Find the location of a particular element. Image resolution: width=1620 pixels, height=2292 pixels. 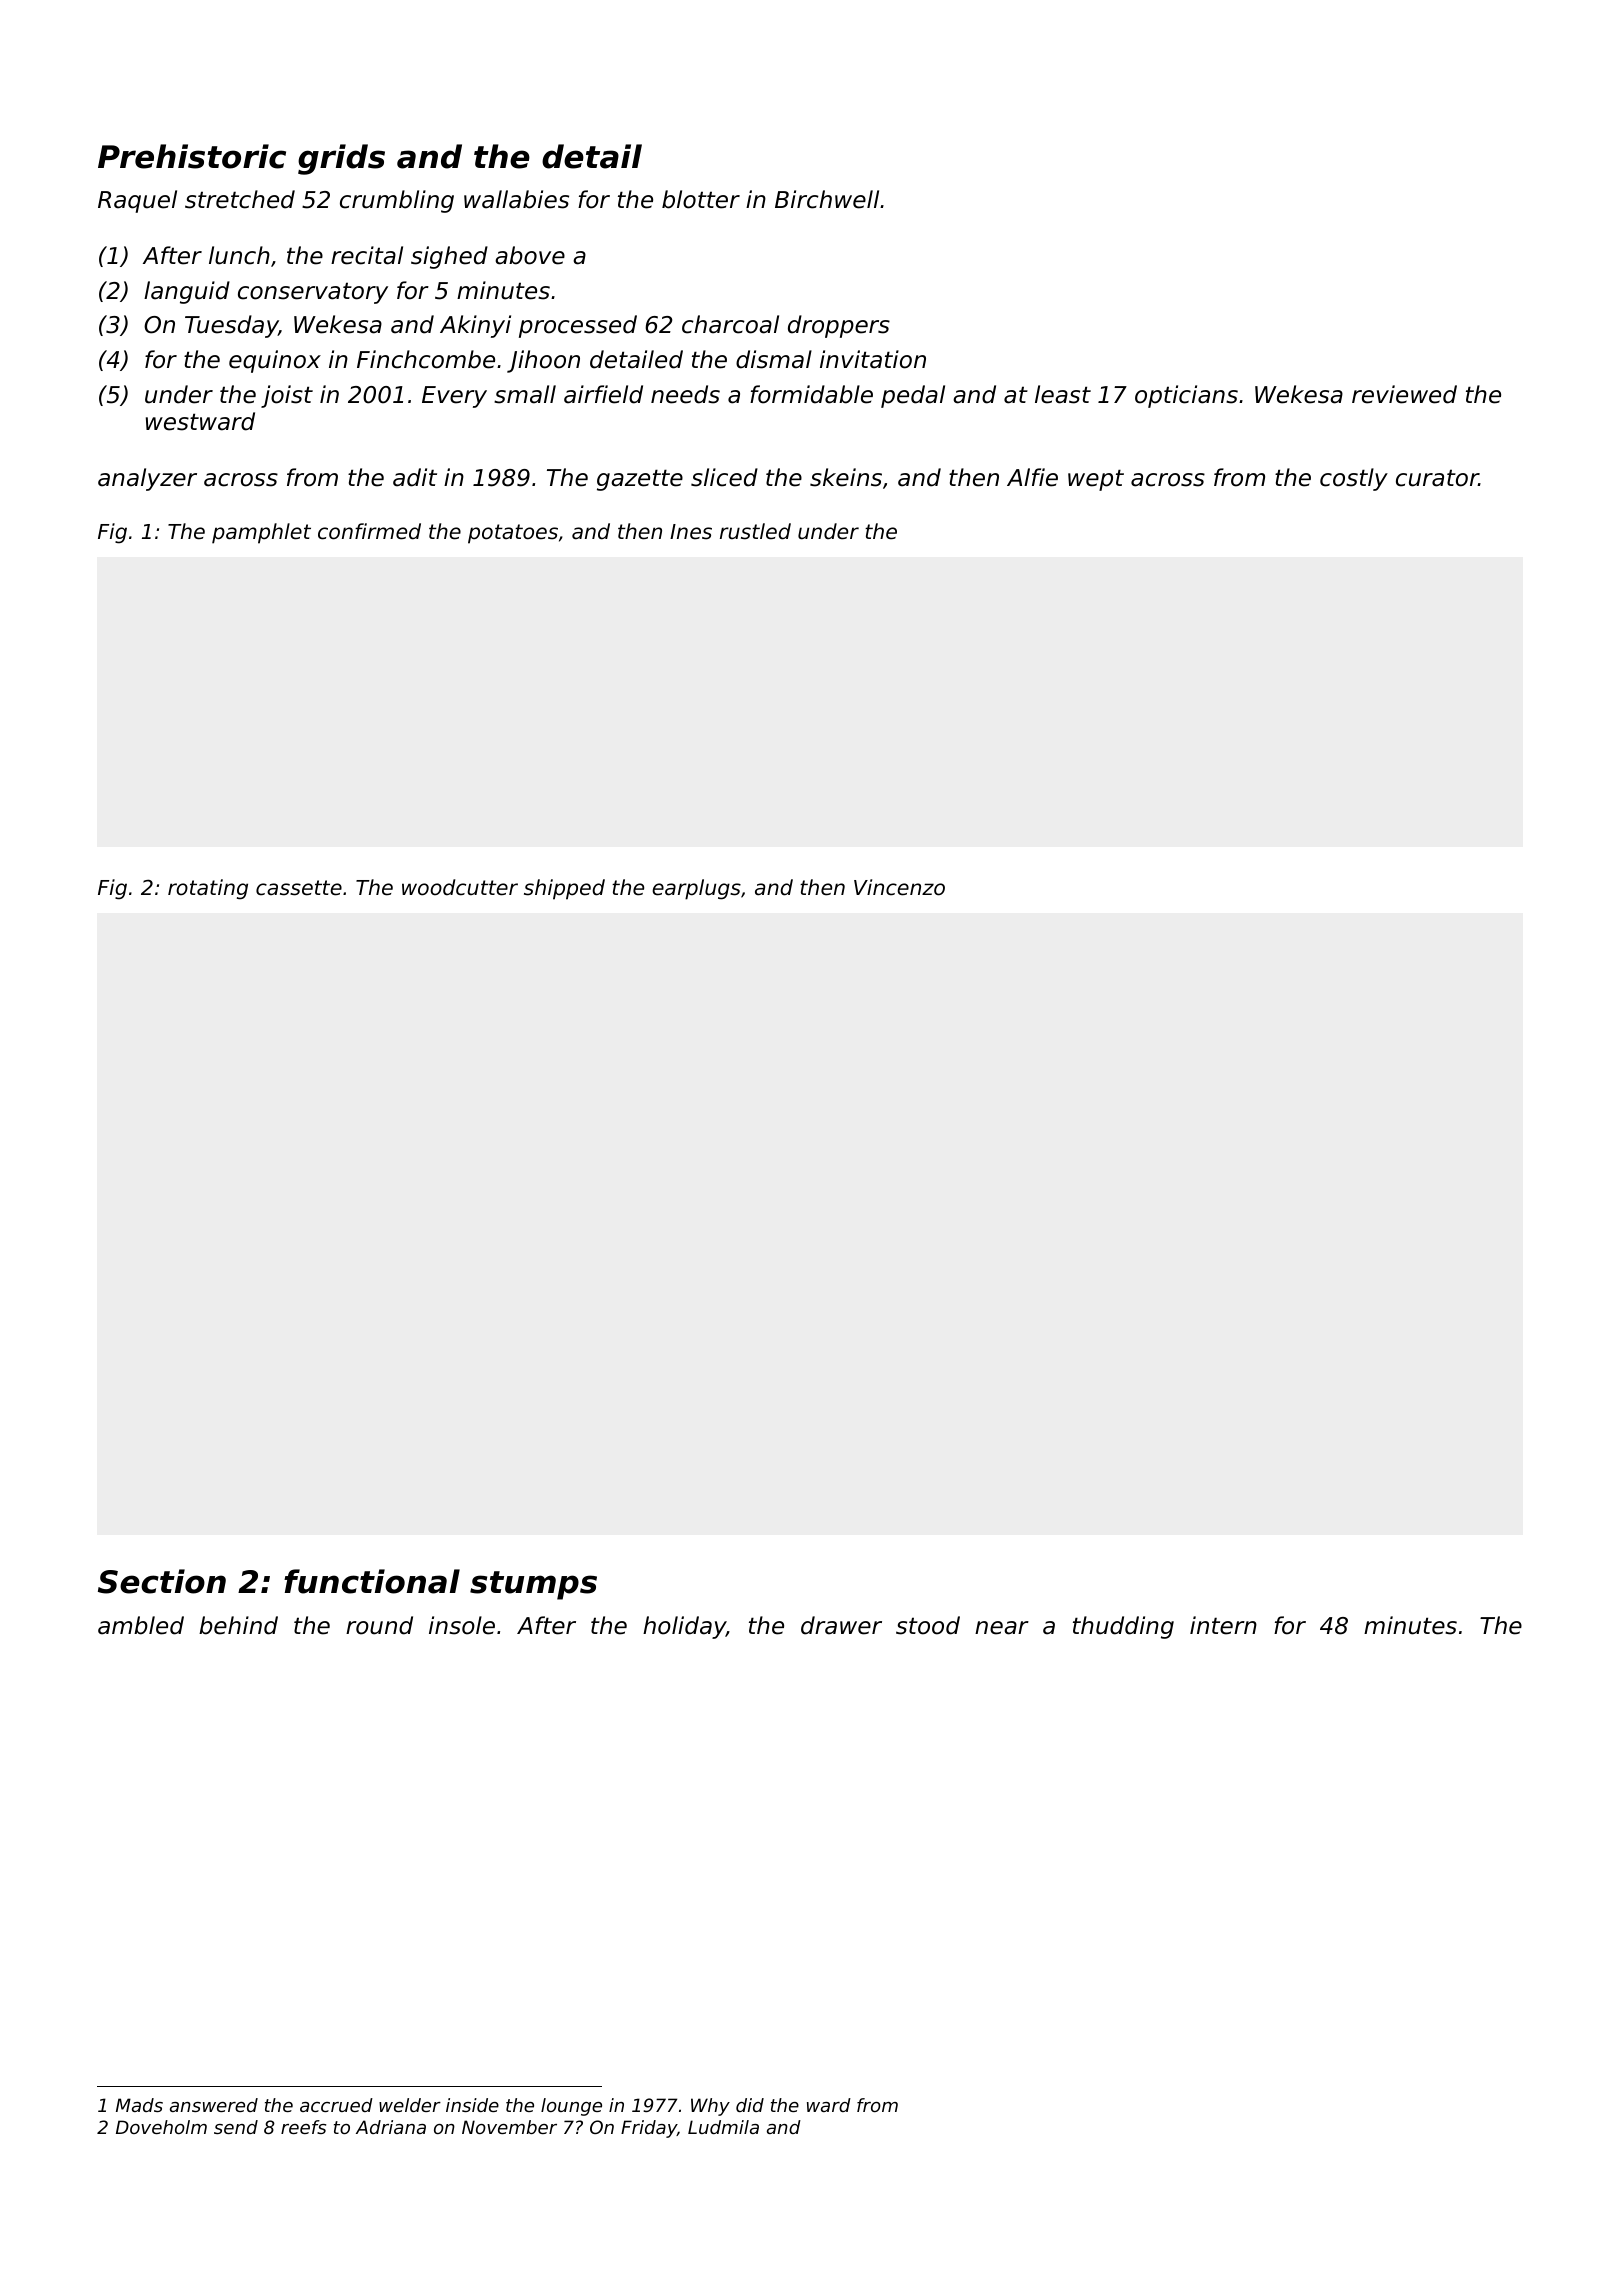

holiday is located at coordinates (684, 1627).
